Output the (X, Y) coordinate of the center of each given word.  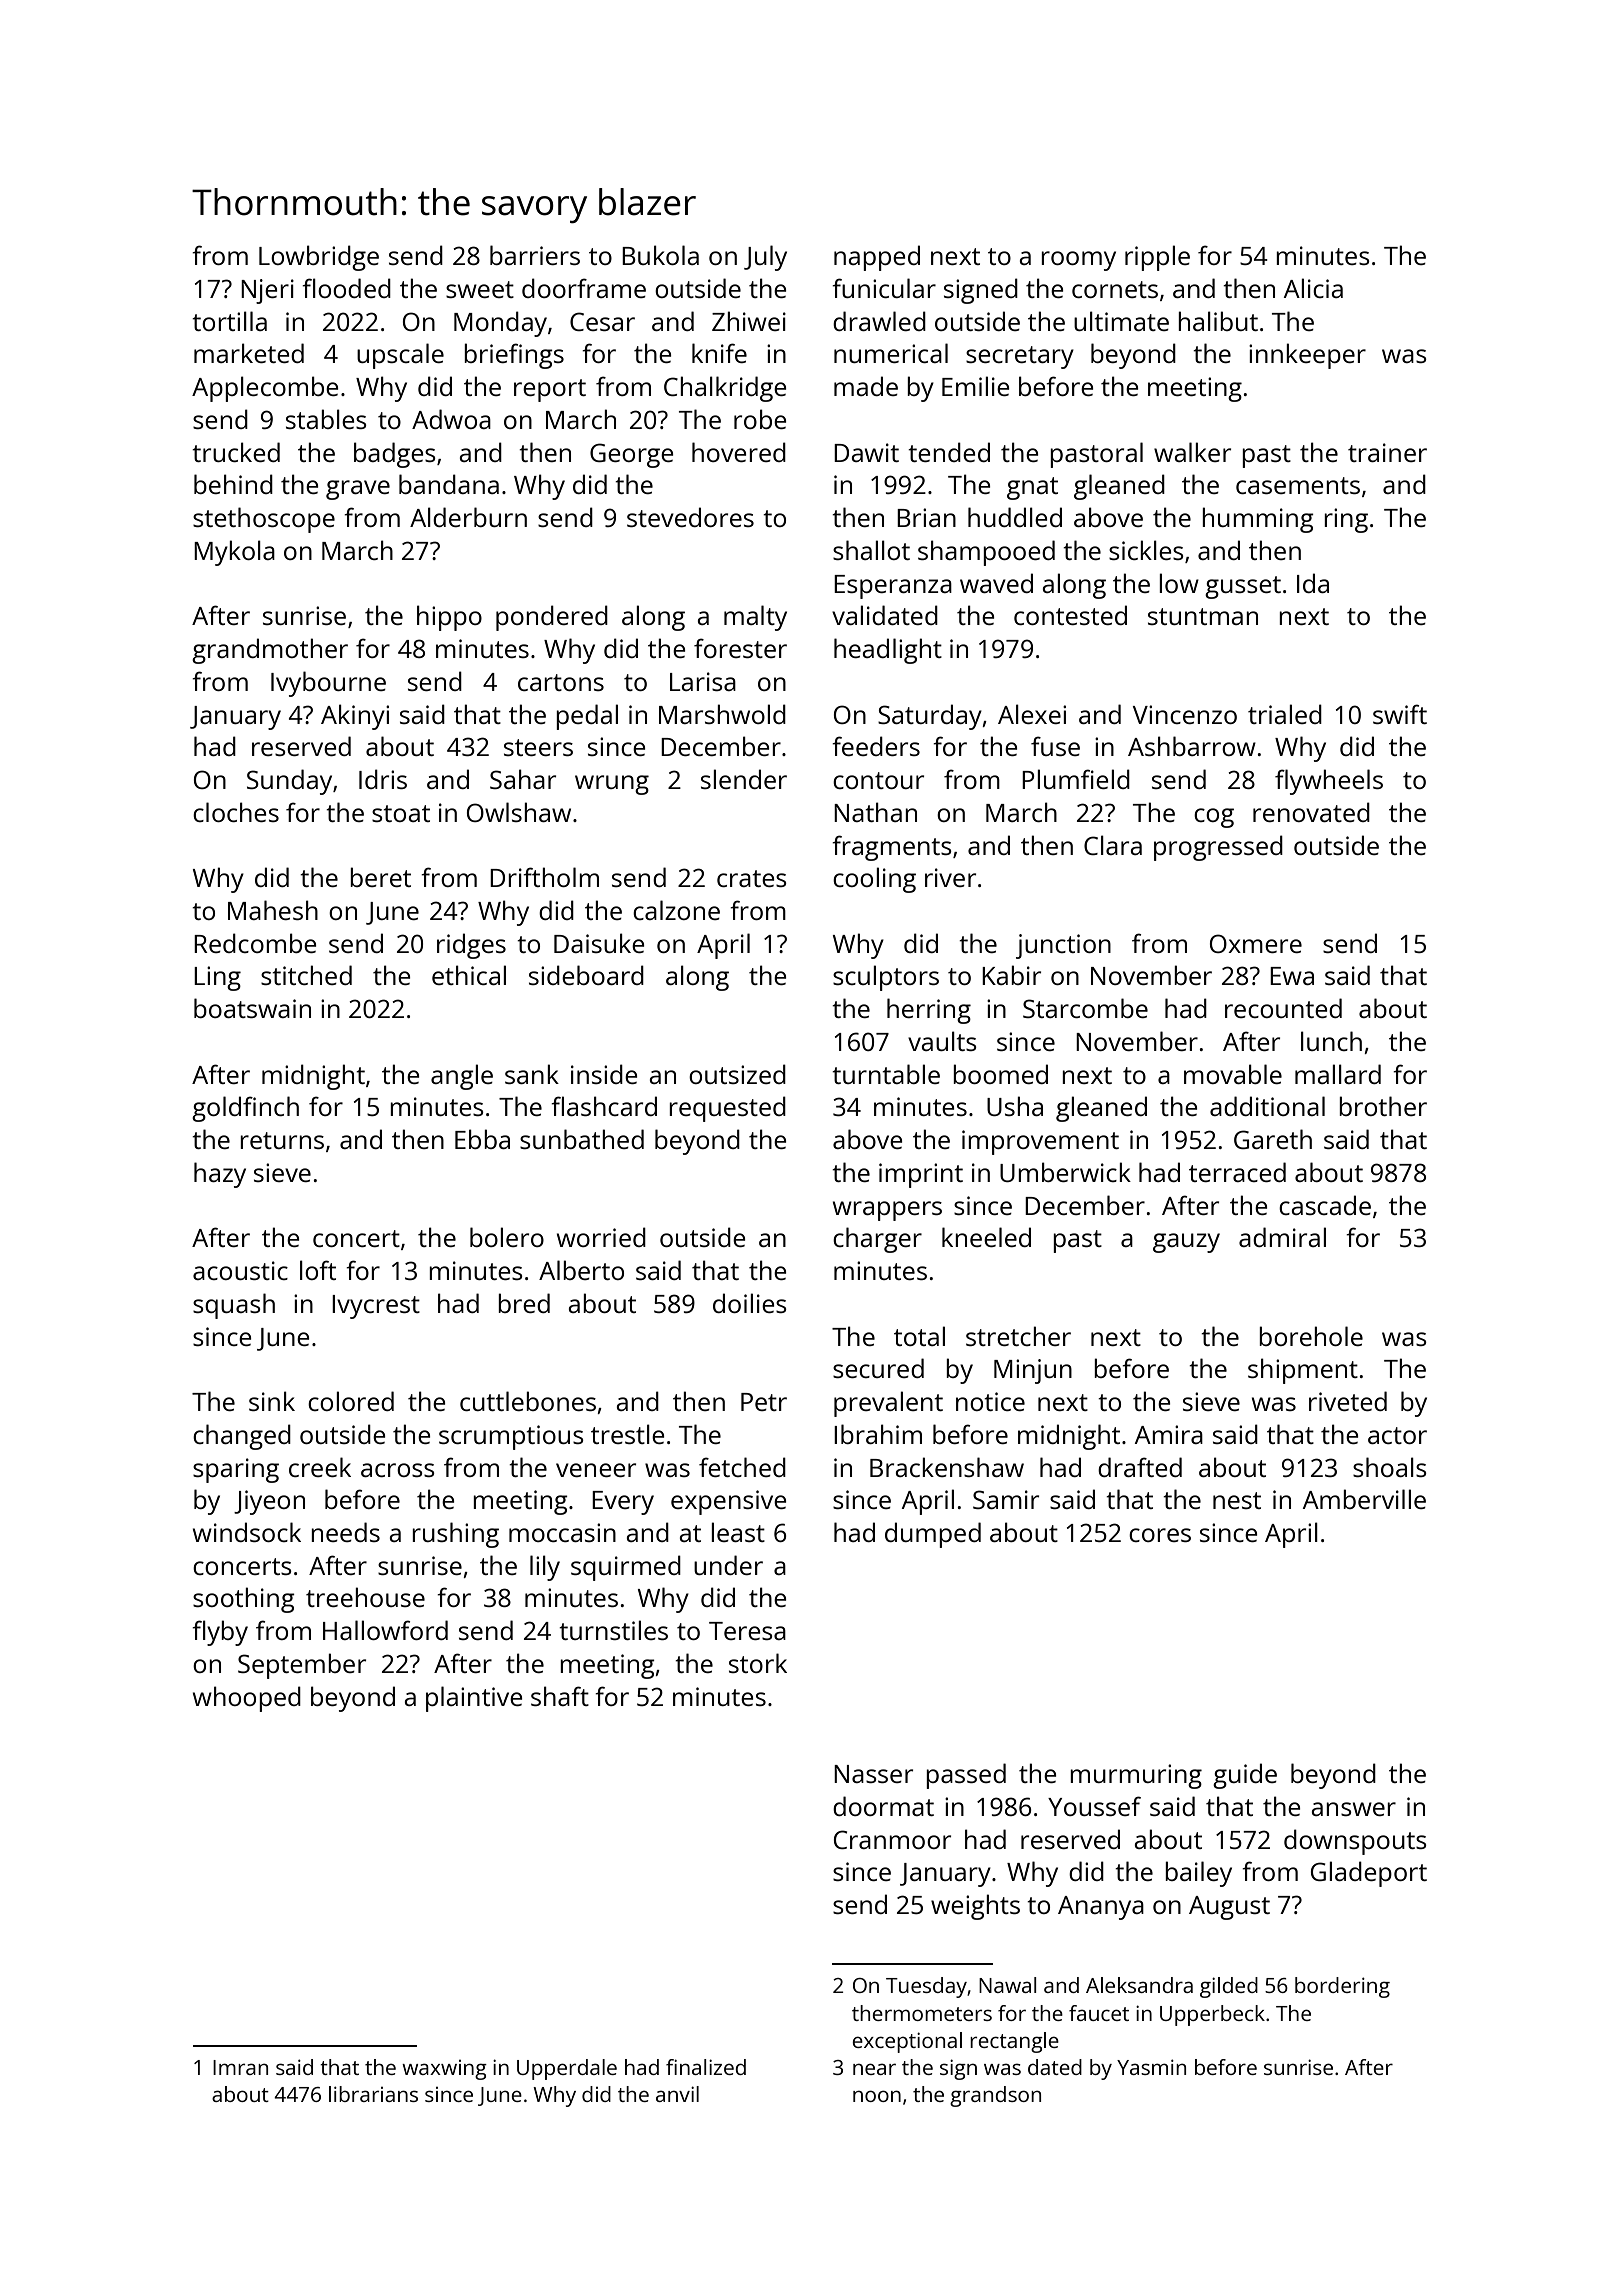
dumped (933, 1535)
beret (380, 877)
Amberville (1364, 1499)
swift (1400, 714)
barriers (535, 255)
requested (727, 1109)
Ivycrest (376, 1307)
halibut (1218, 321)
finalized (706, 2067)
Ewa (1292, 976)
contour (878, 780)
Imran (240, 2067)
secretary (1020, 357)
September (302, 1666)
